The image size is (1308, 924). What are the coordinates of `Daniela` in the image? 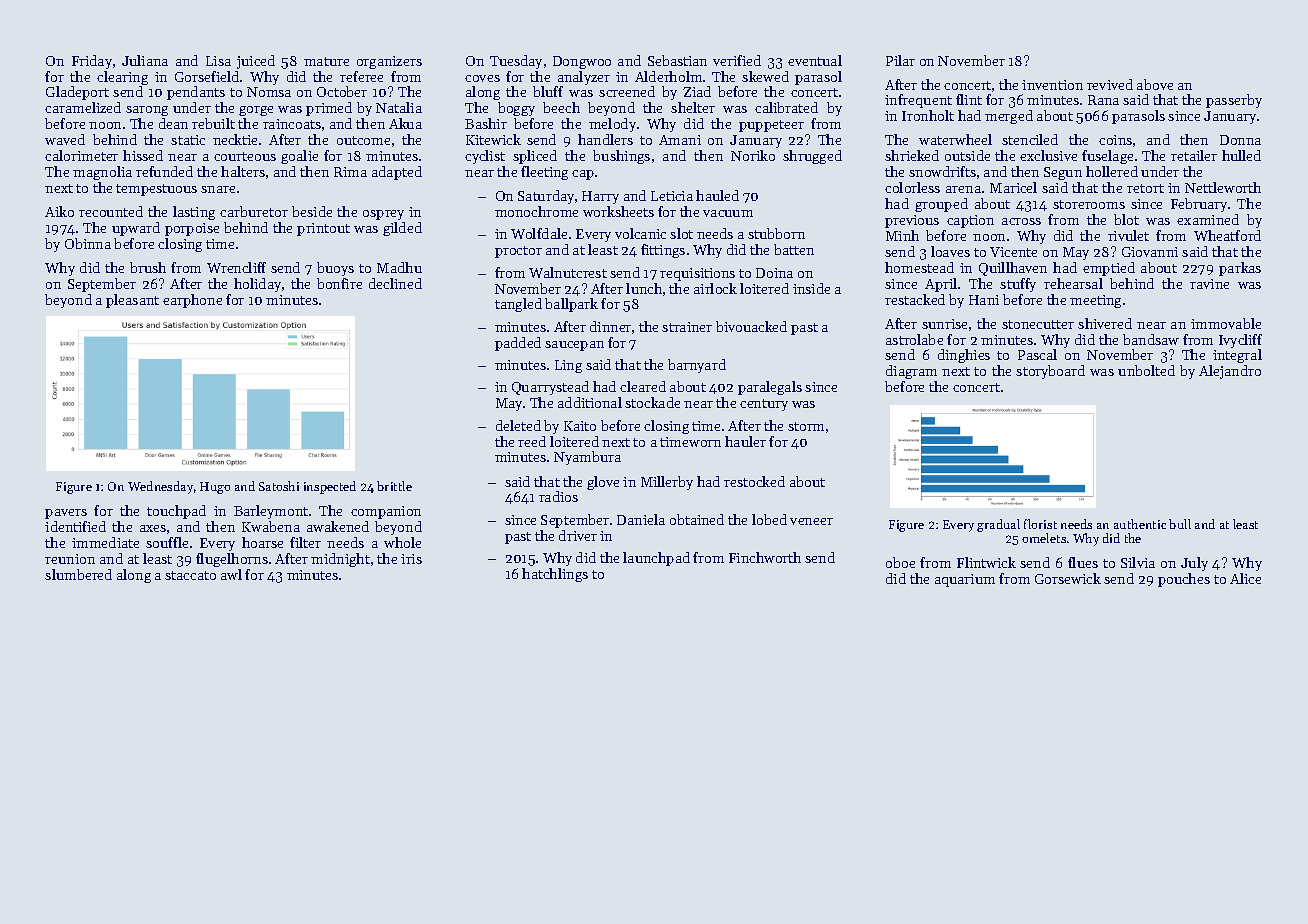 It's located at (641, 519).
